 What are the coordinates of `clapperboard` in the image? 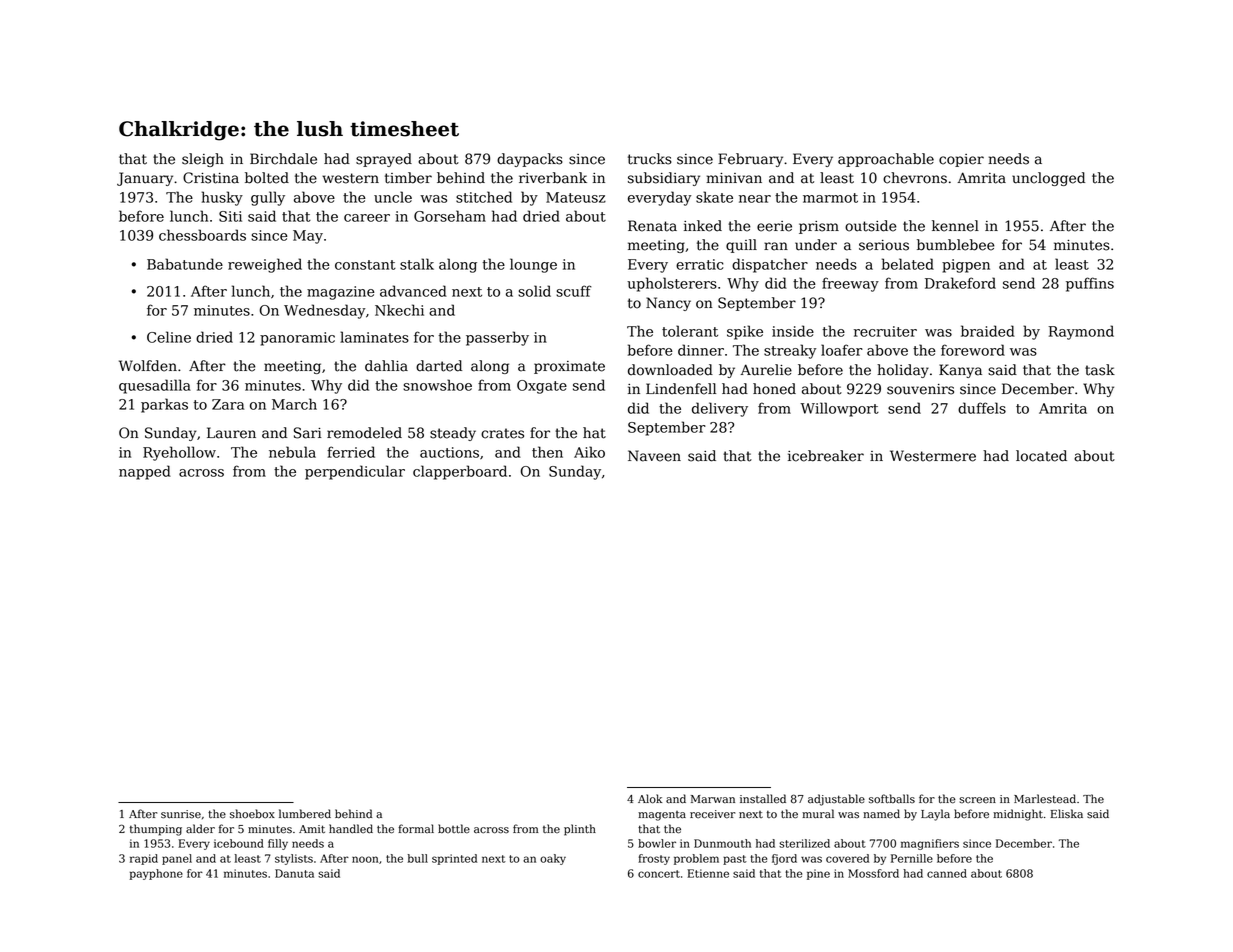 It's located at (460, 472).
